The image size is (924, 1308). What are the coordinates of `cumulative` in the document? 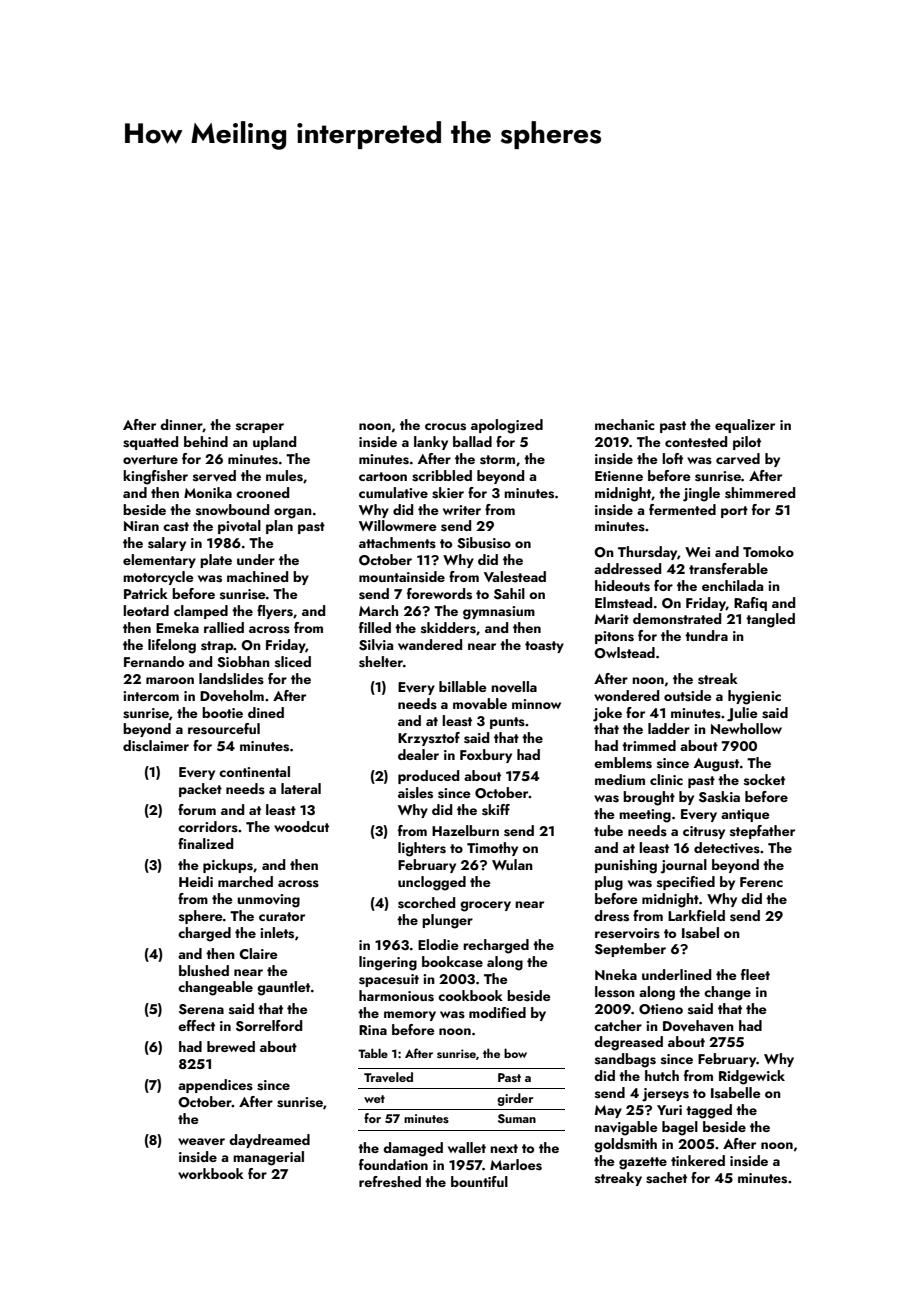 It's located at (393, 493).
